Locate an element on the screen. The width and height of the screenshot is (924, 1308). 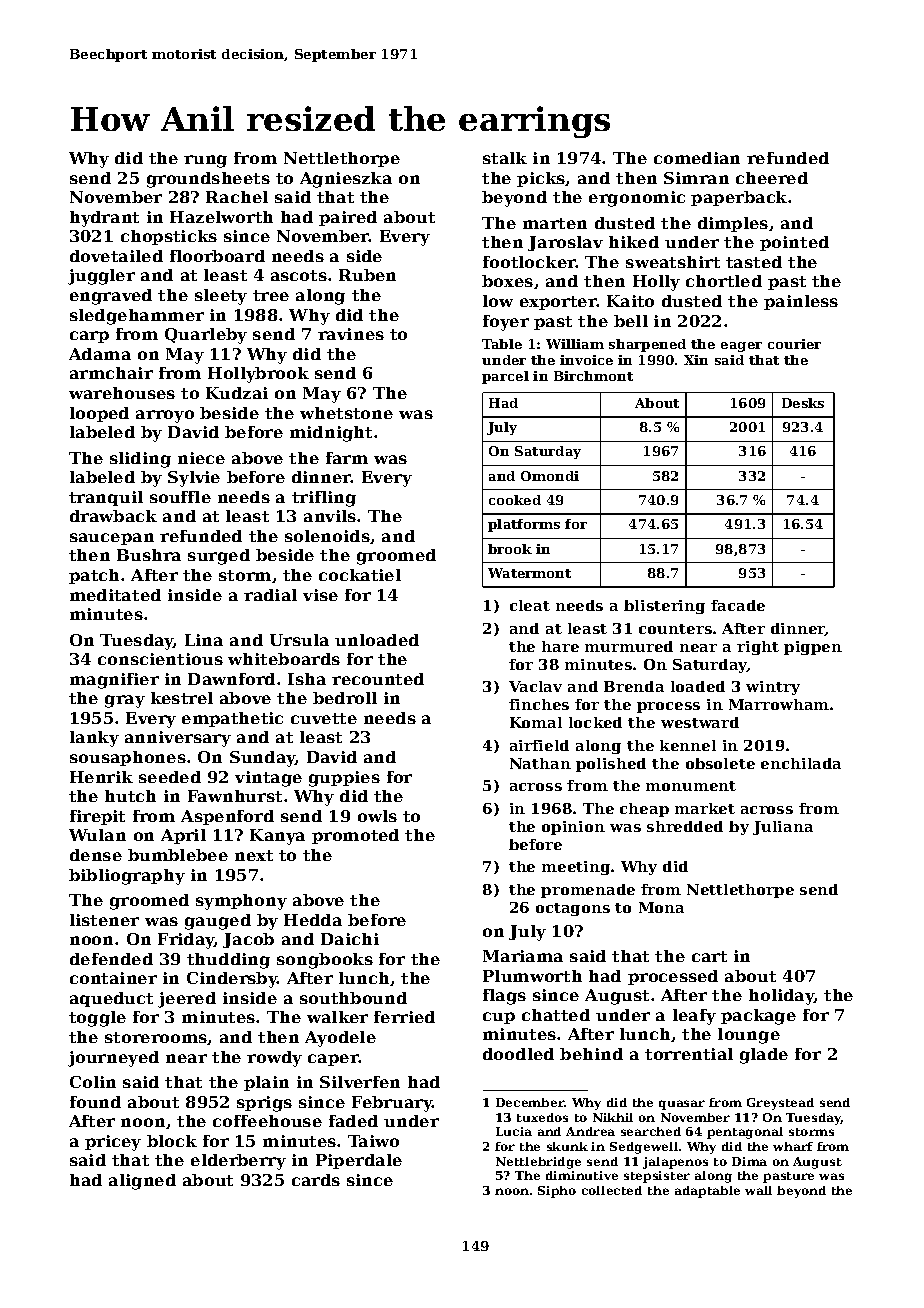
Sipho is located at coordinates (557, 1192).
